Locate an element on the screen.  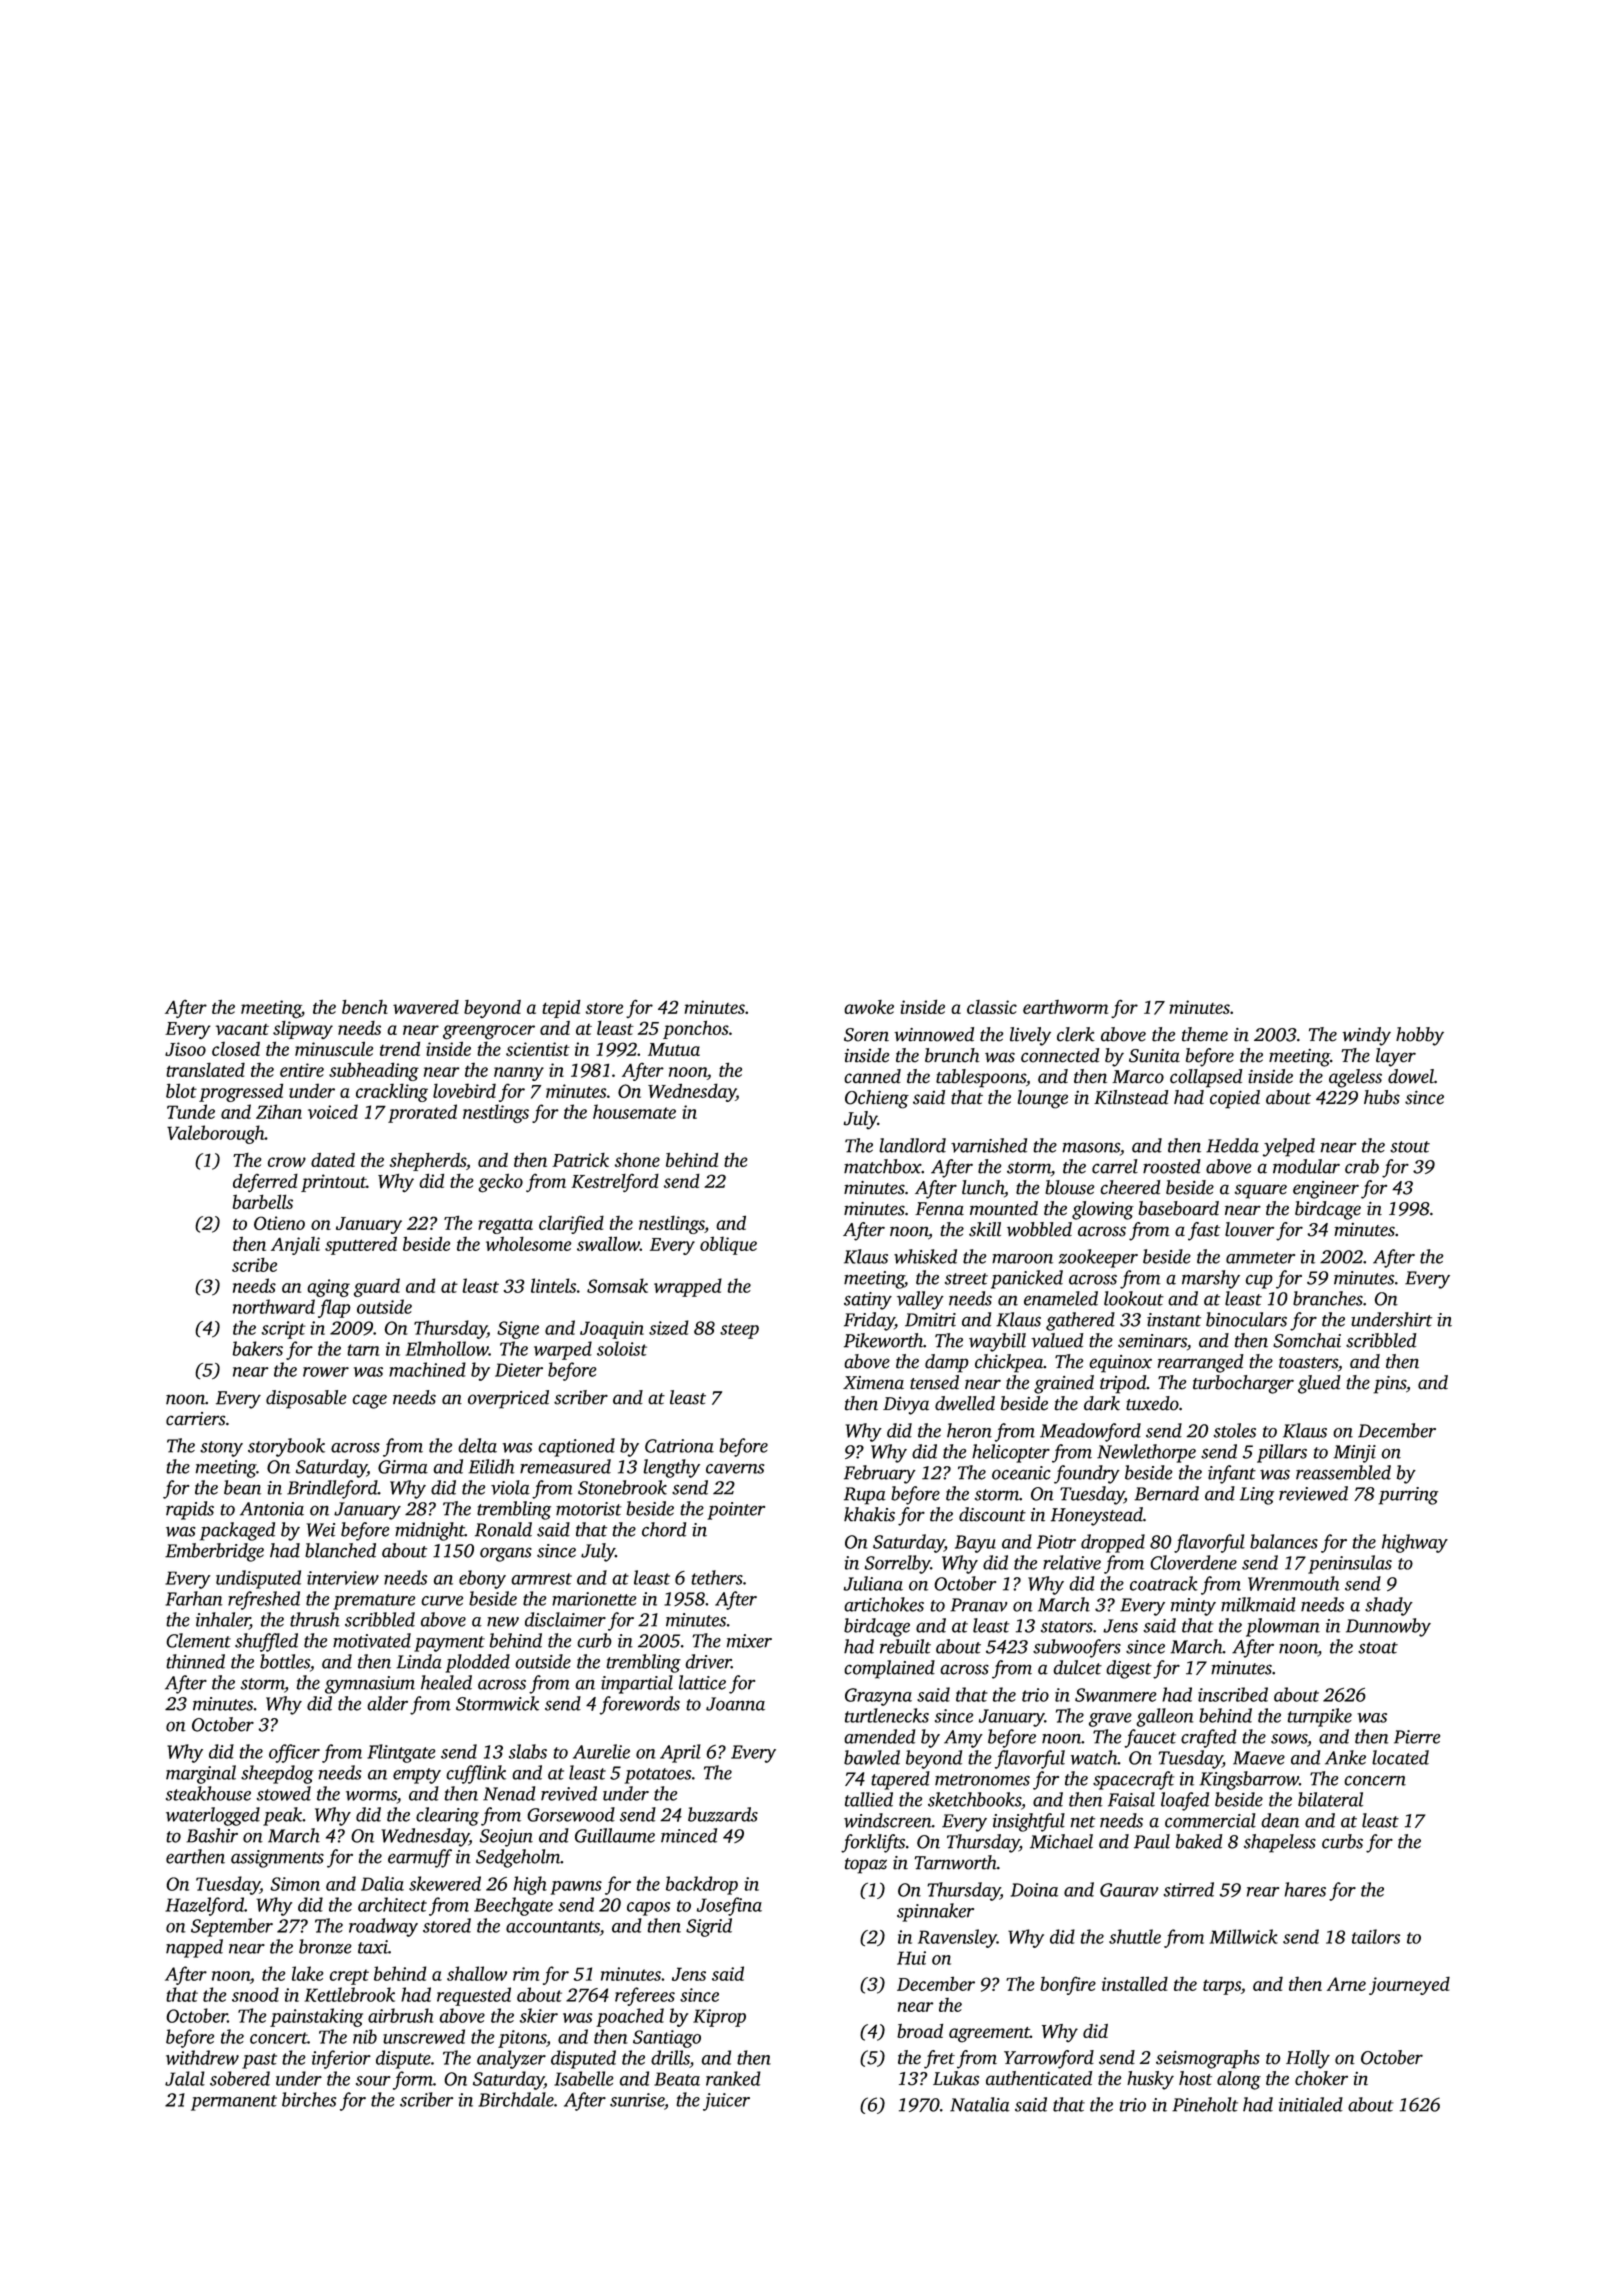
permanent is located at coordinates (234, 2103).
